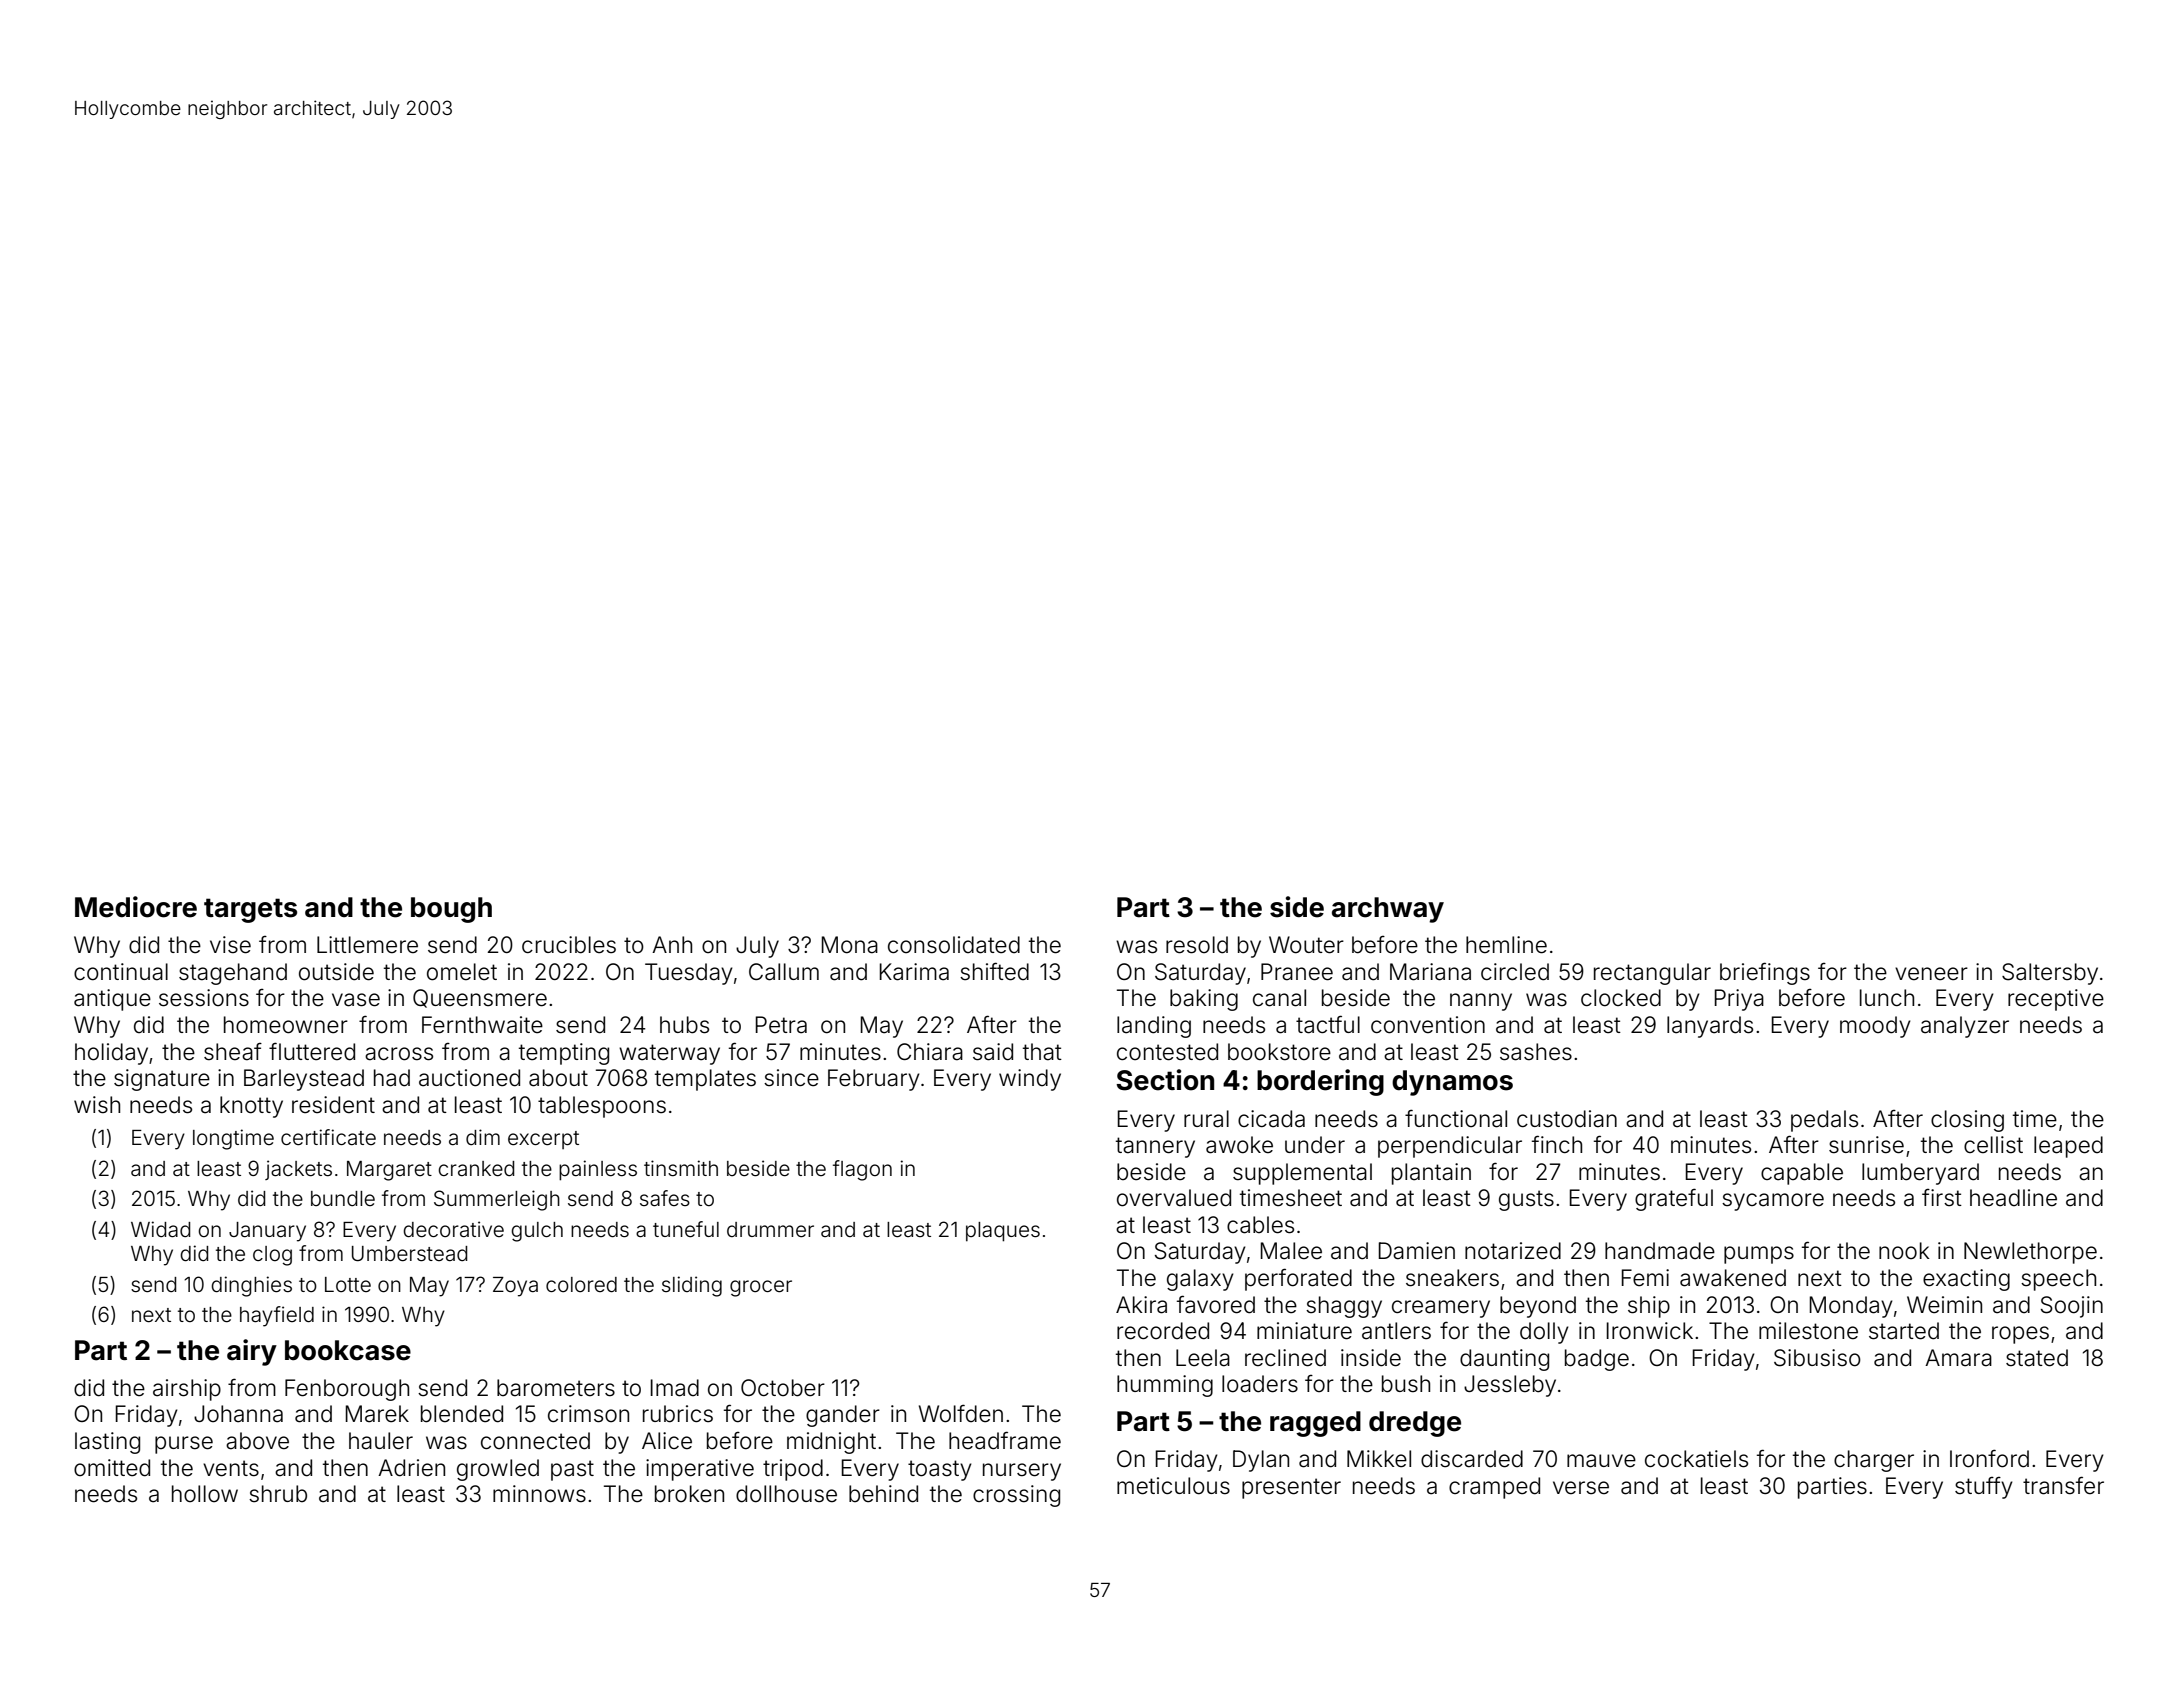 The width and height of the screenshot is (2178, 1683). What do you see at coordinates (1506, 945) in the screenshot?
I see `hemline` at bounding box center [1506, 945].
